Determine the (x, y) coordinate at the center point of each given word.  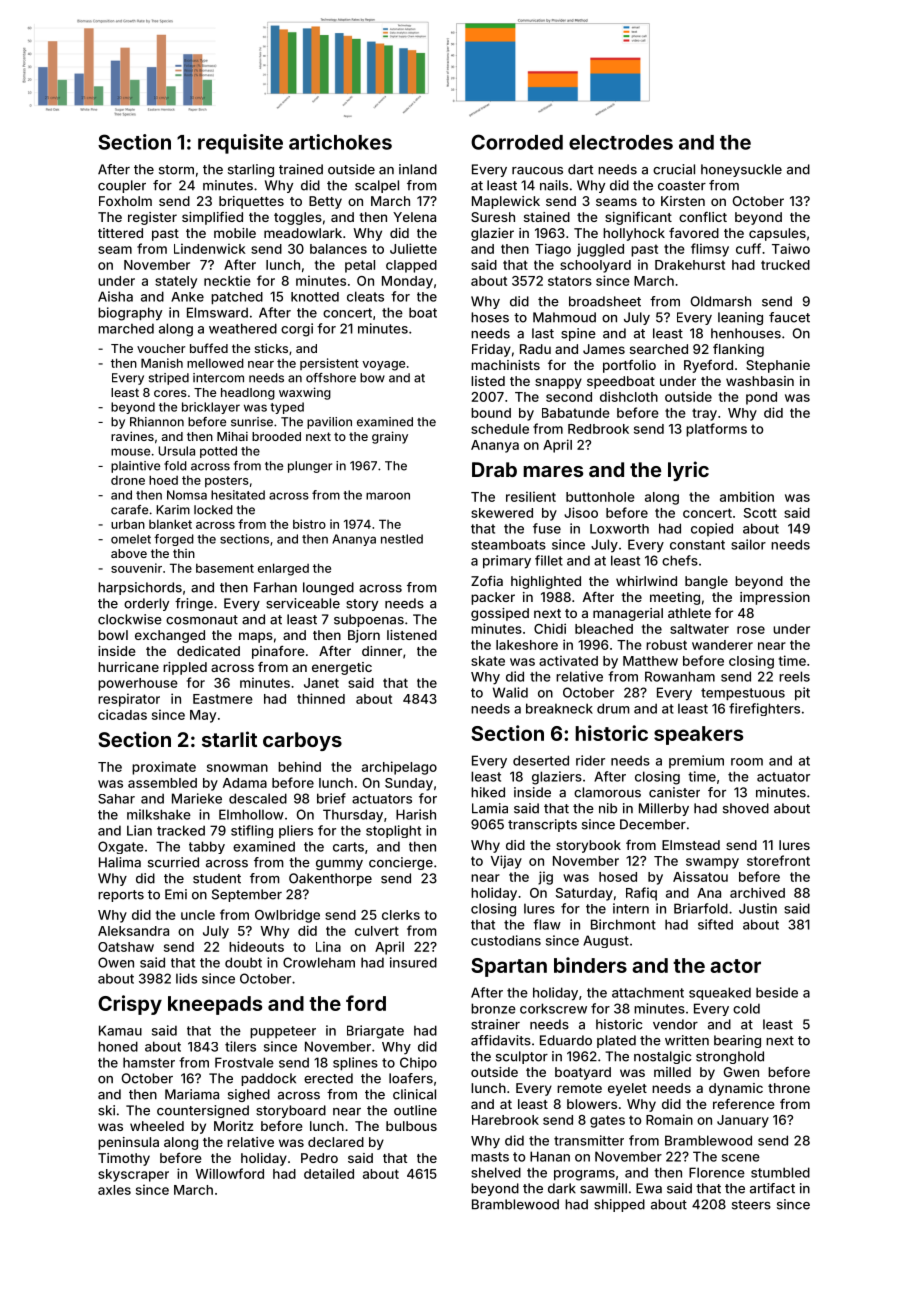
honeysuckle (741, 170)
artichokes (340, 142)
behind (299, 766)
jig (545, 878)
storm (176, 170)
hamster (149, 1062)
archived (757, 892)
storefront (778, 860)
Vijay (506, 862)
